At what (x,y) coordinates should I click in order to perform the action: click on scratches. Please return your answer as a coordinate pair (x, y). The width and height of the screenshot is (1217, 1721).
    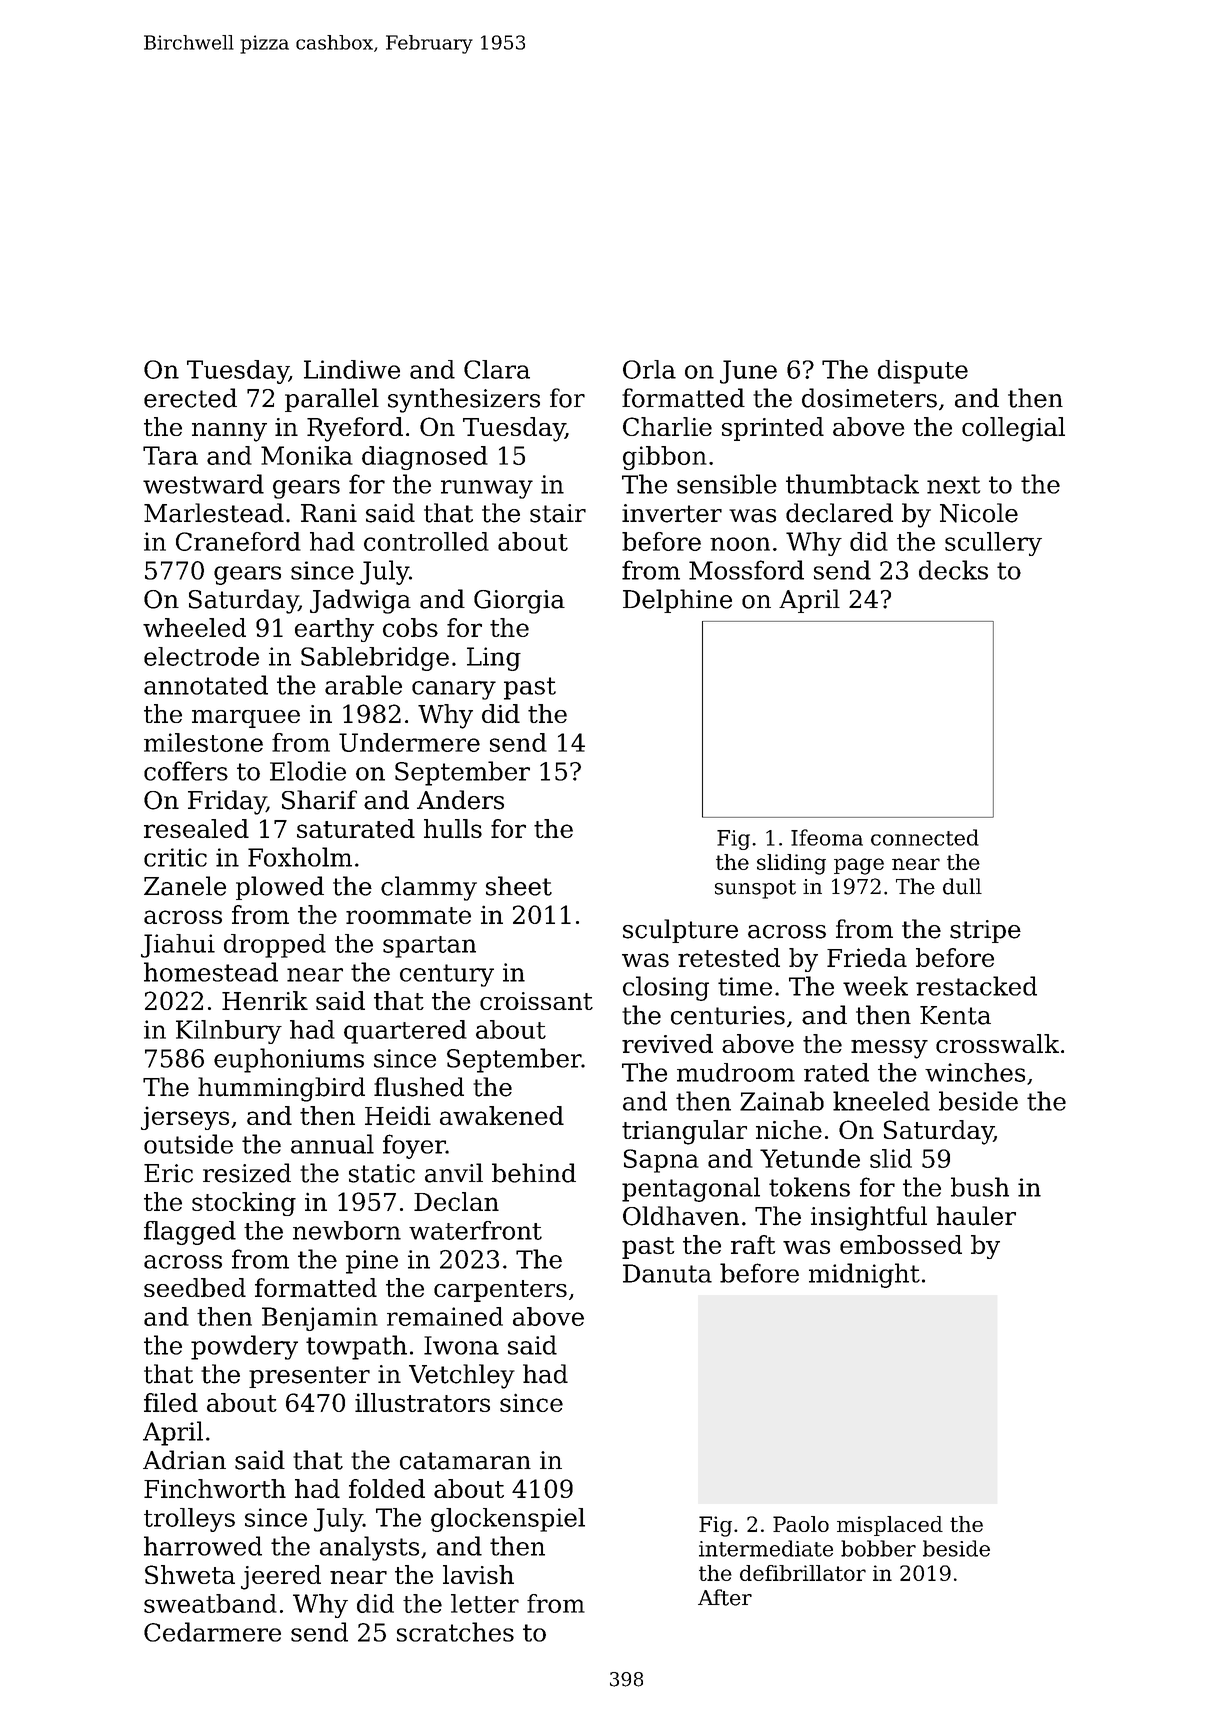
    Looking at the image, I should click on (455, 1632).
